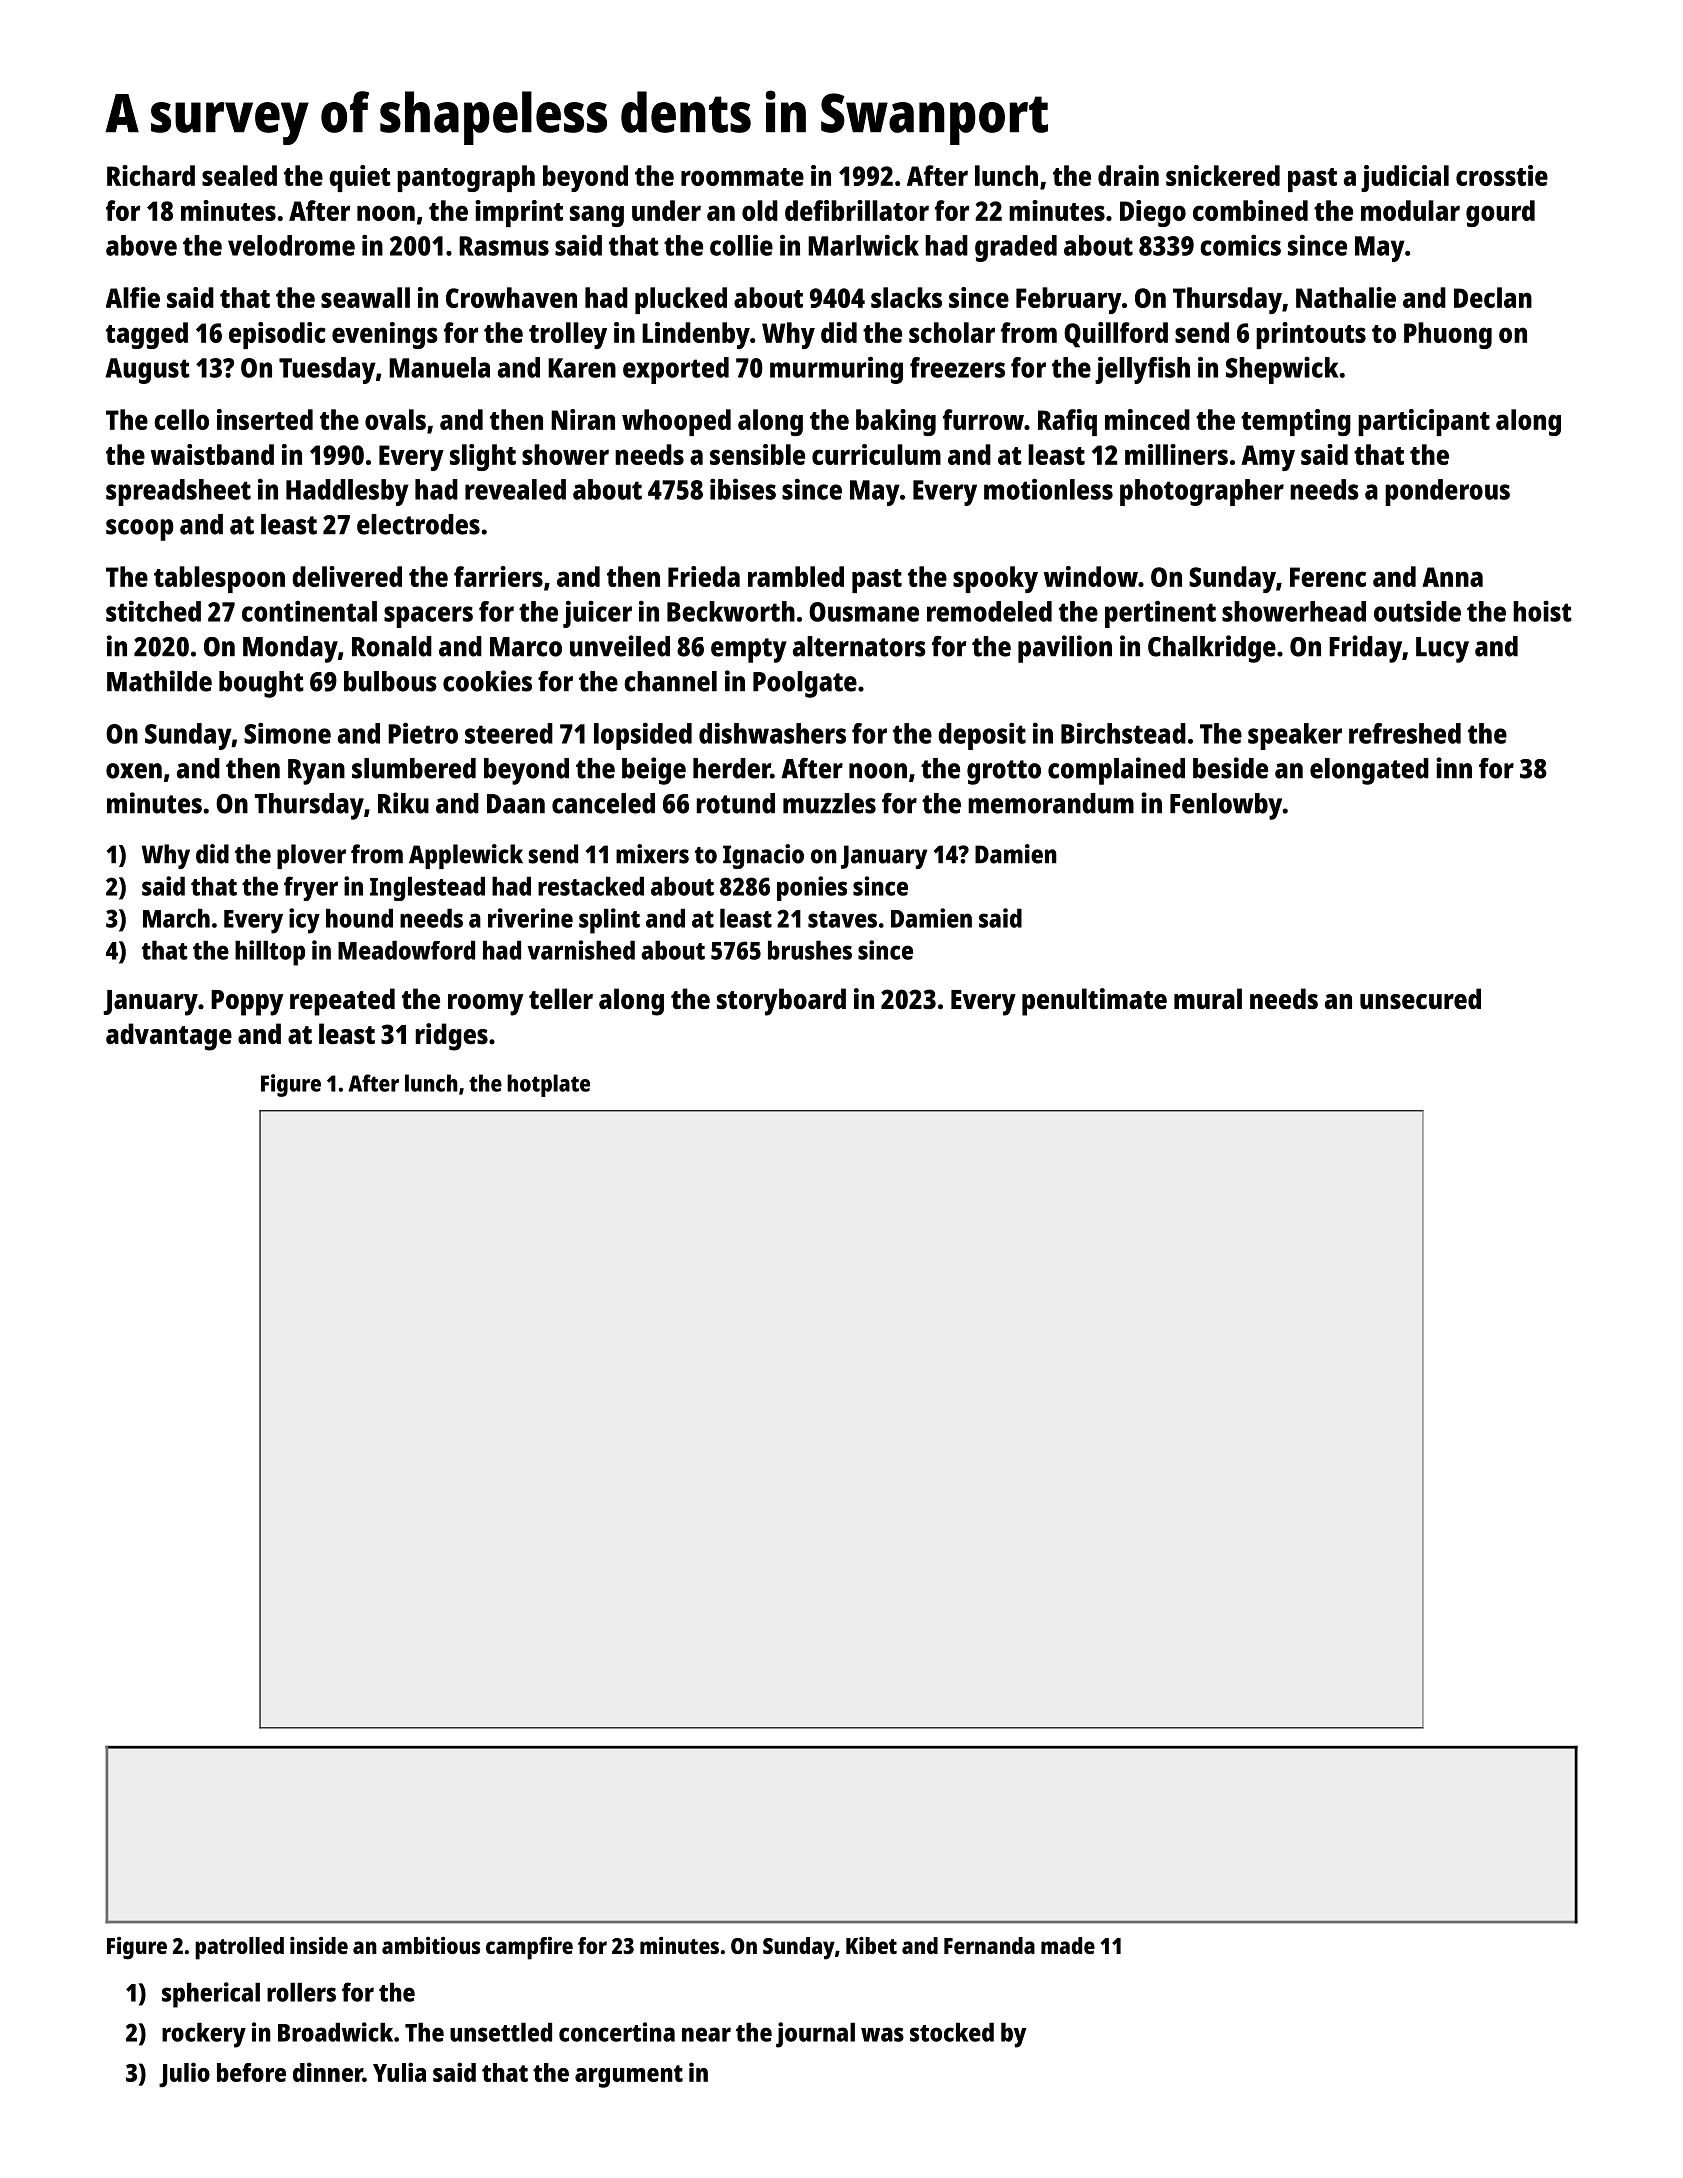  What do you see at coordinates (597, 216) in the screenshot?
I see `sang` at bounding box center [597, 216].
